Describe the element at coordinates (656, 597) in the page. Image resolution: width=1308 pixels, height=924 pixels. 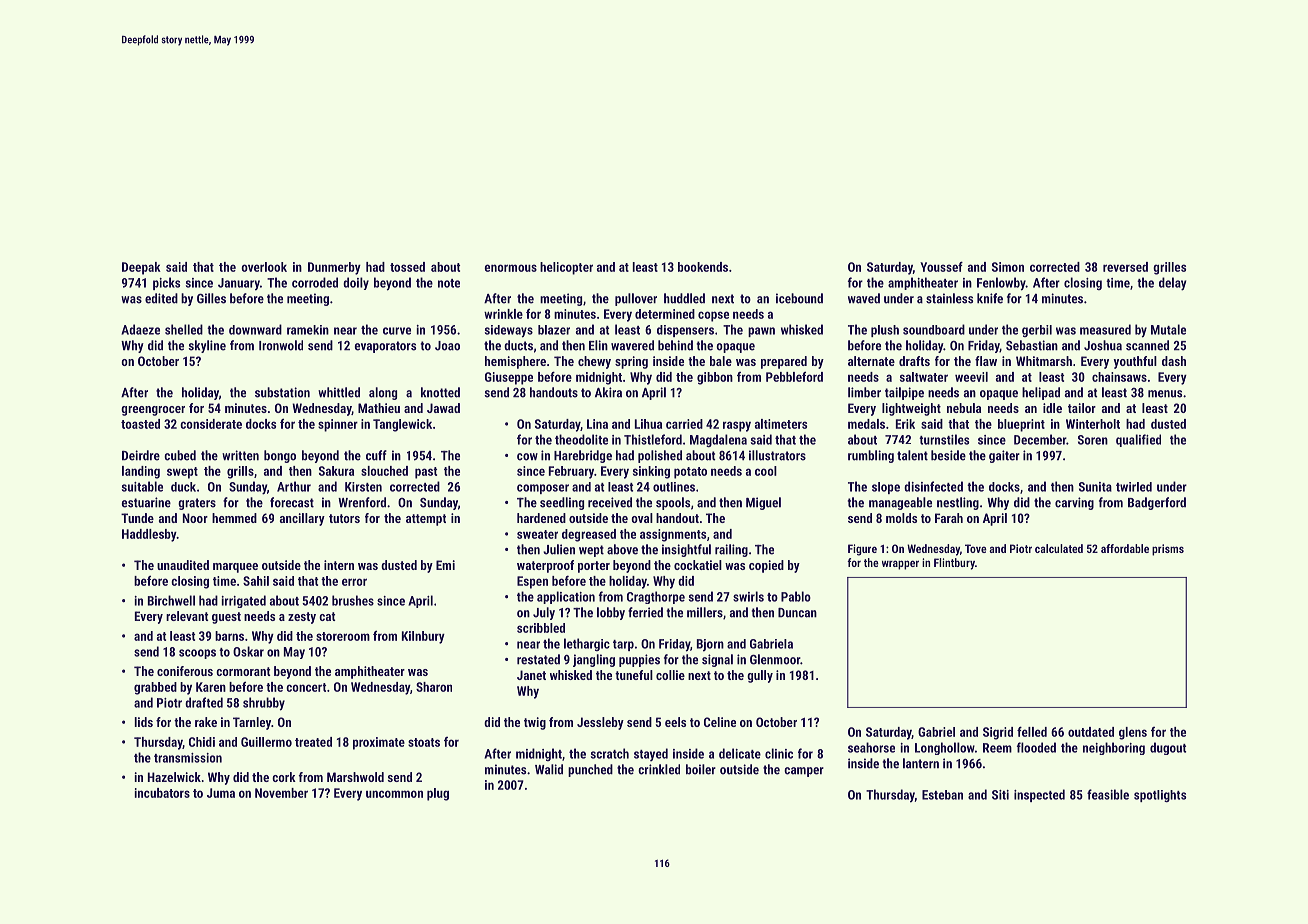
I see `Cragthorpe` at that location.
